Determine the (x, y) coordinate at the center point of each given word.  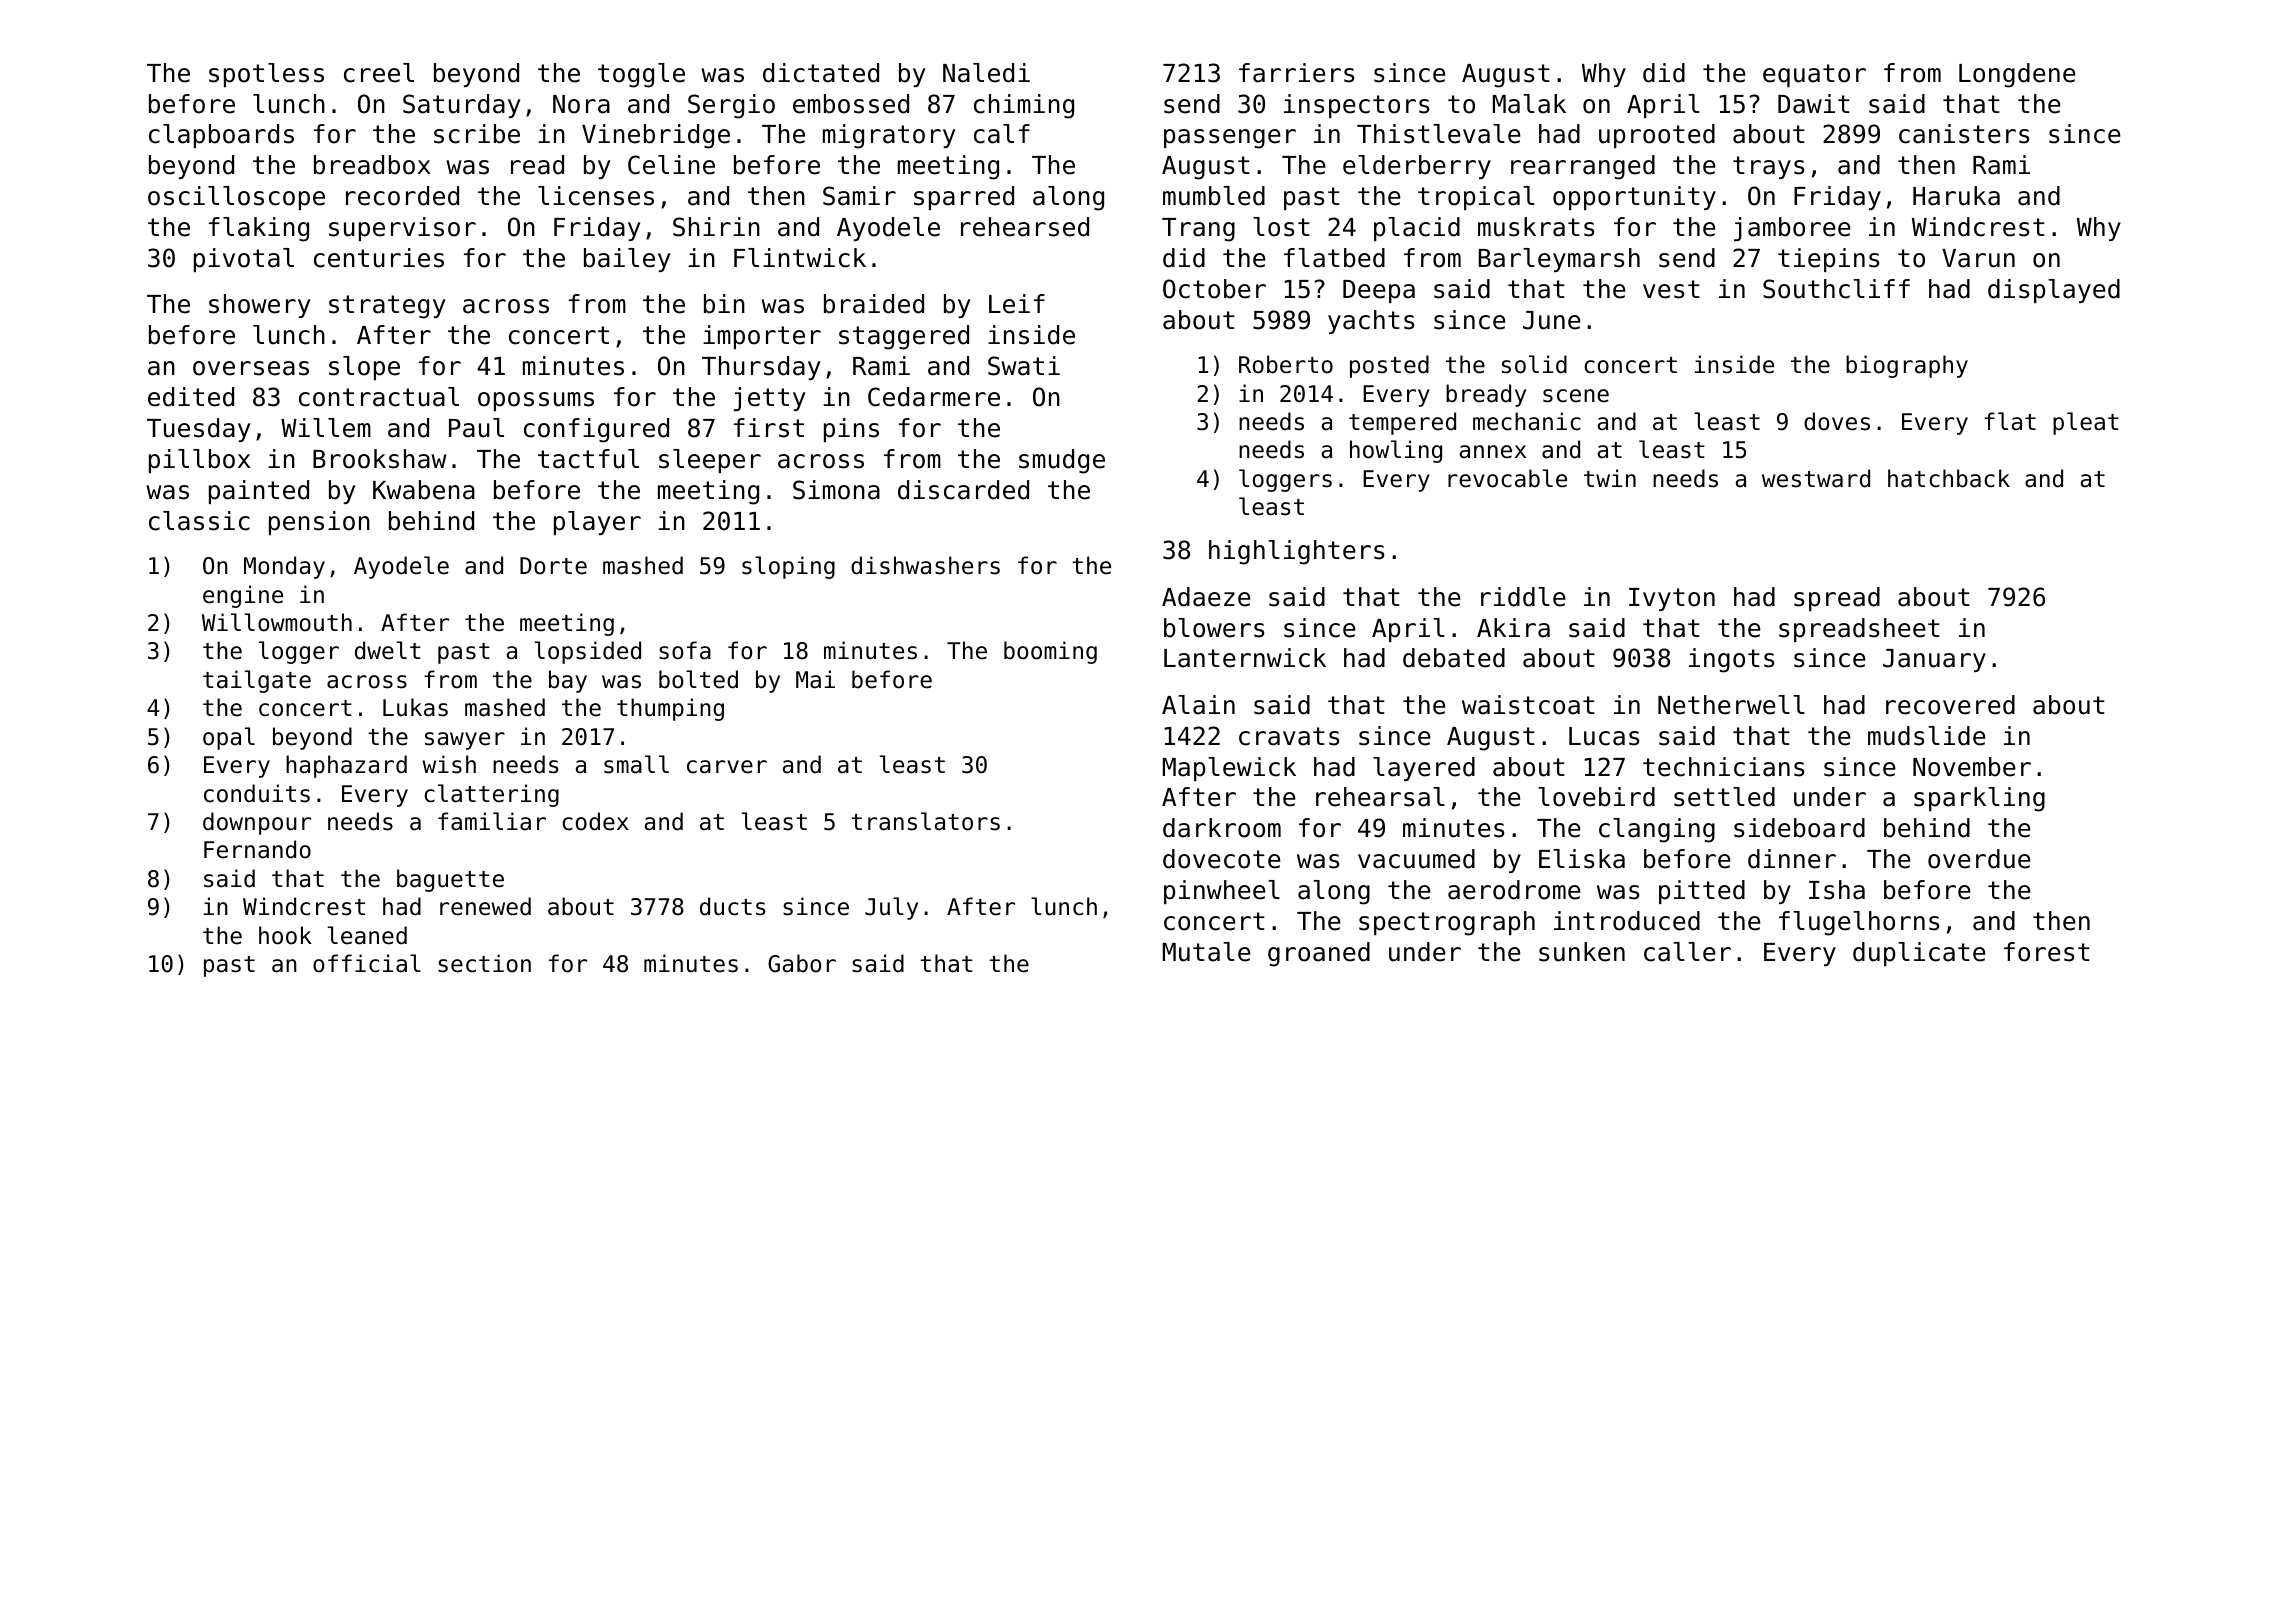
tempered (1402, 423)
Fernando (257, 849)
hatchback (1949, 478)
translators (925, 821)
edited (191, 397)
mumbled (1214, 196)
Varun (1978, 258)
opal (229, 738)
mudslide (1927, 736)
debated (1454, 658)
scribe (477, 134)
